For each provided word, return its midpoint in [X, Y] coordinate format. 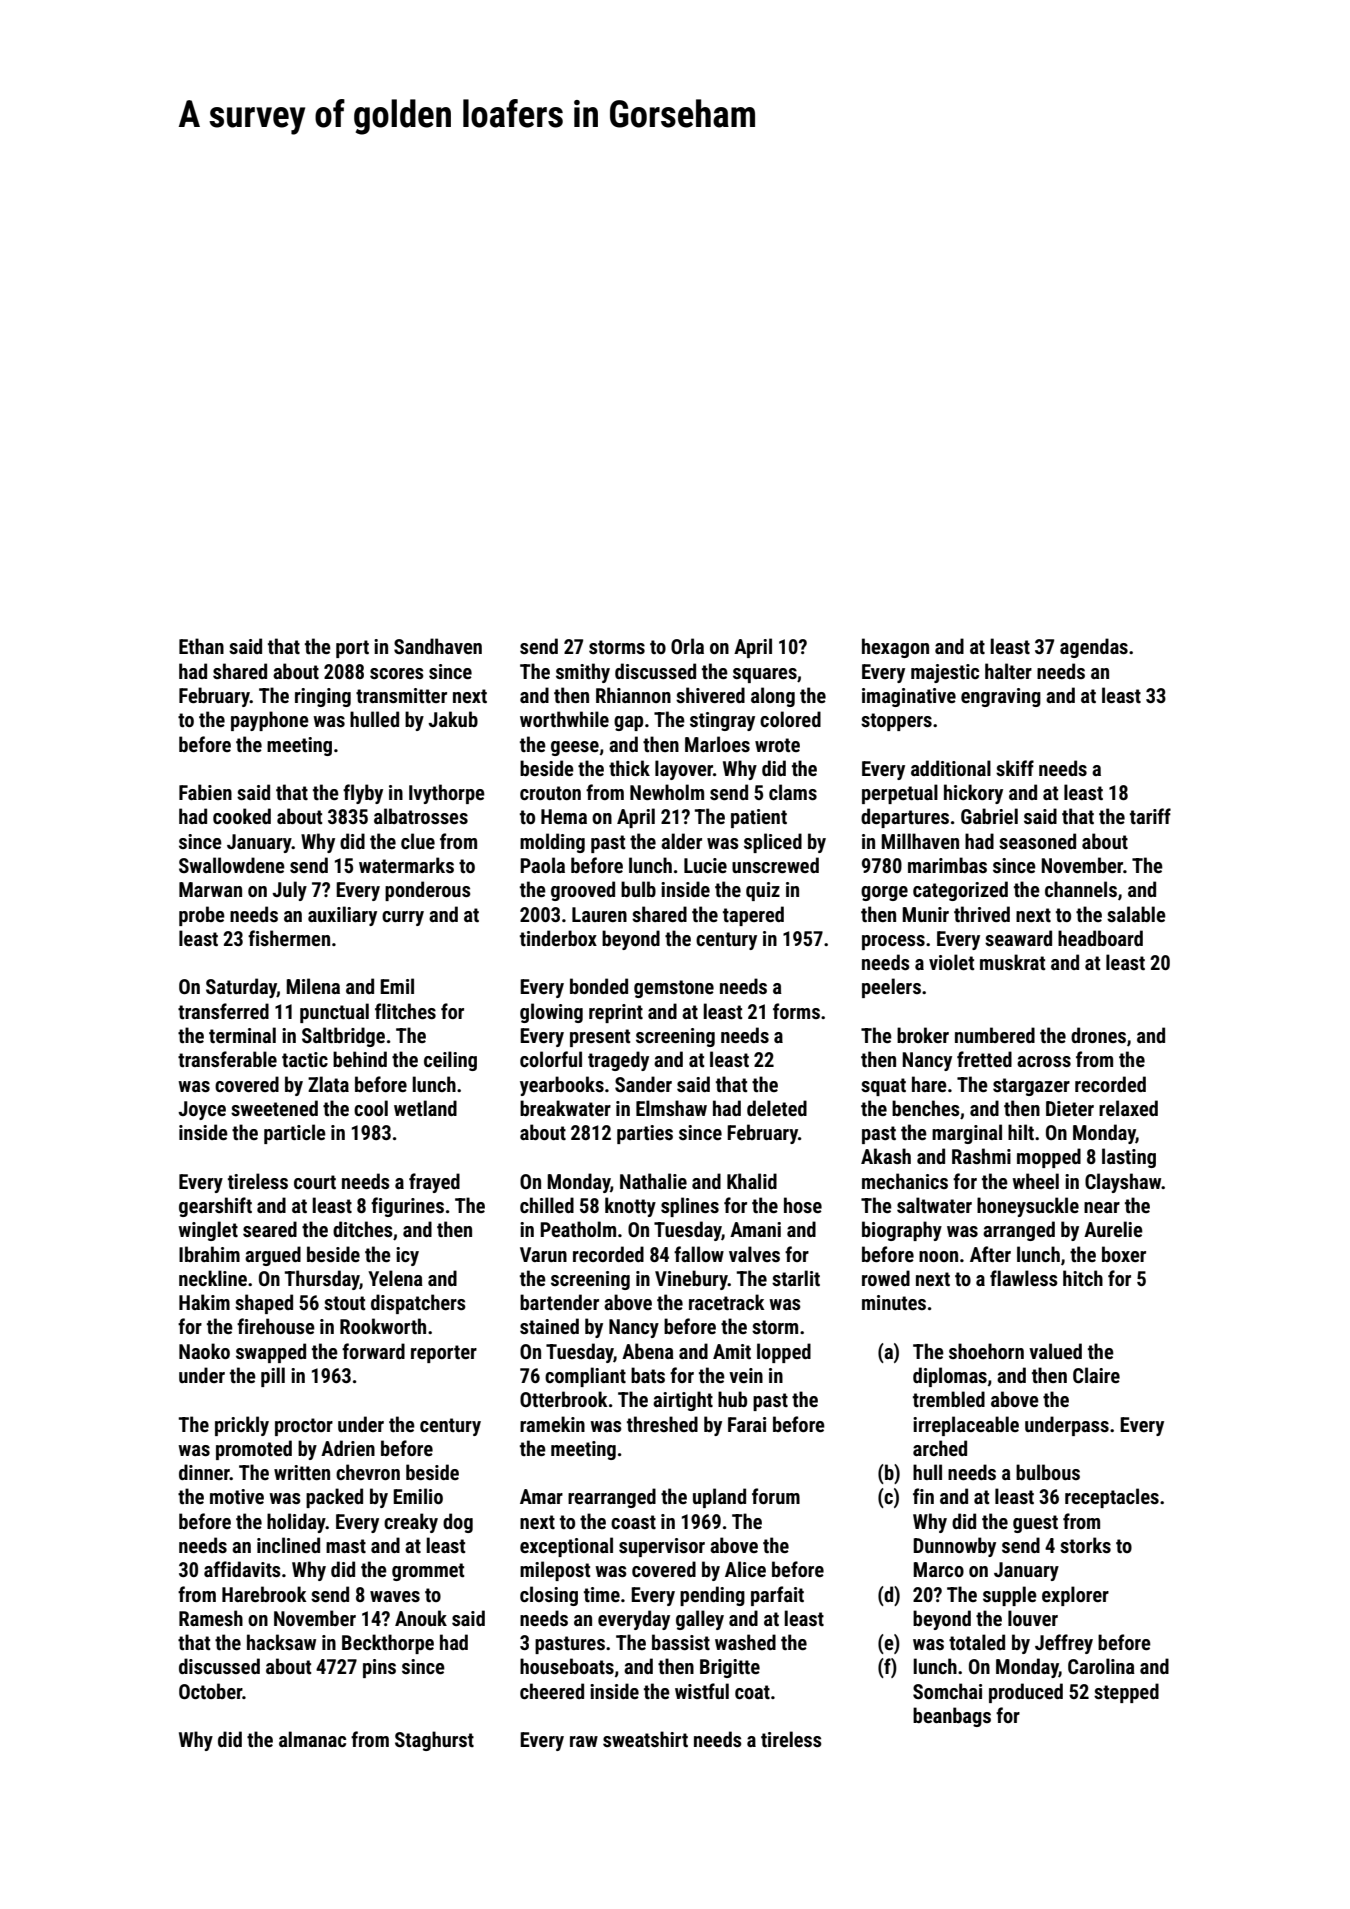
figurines [407, 1207]
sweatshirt [645, 1739]
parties [645, 1134]
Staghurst [434, 1741]
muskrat [1012, 962]
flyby [363, 794]
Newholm [667, 792]
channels [1081, 889]
